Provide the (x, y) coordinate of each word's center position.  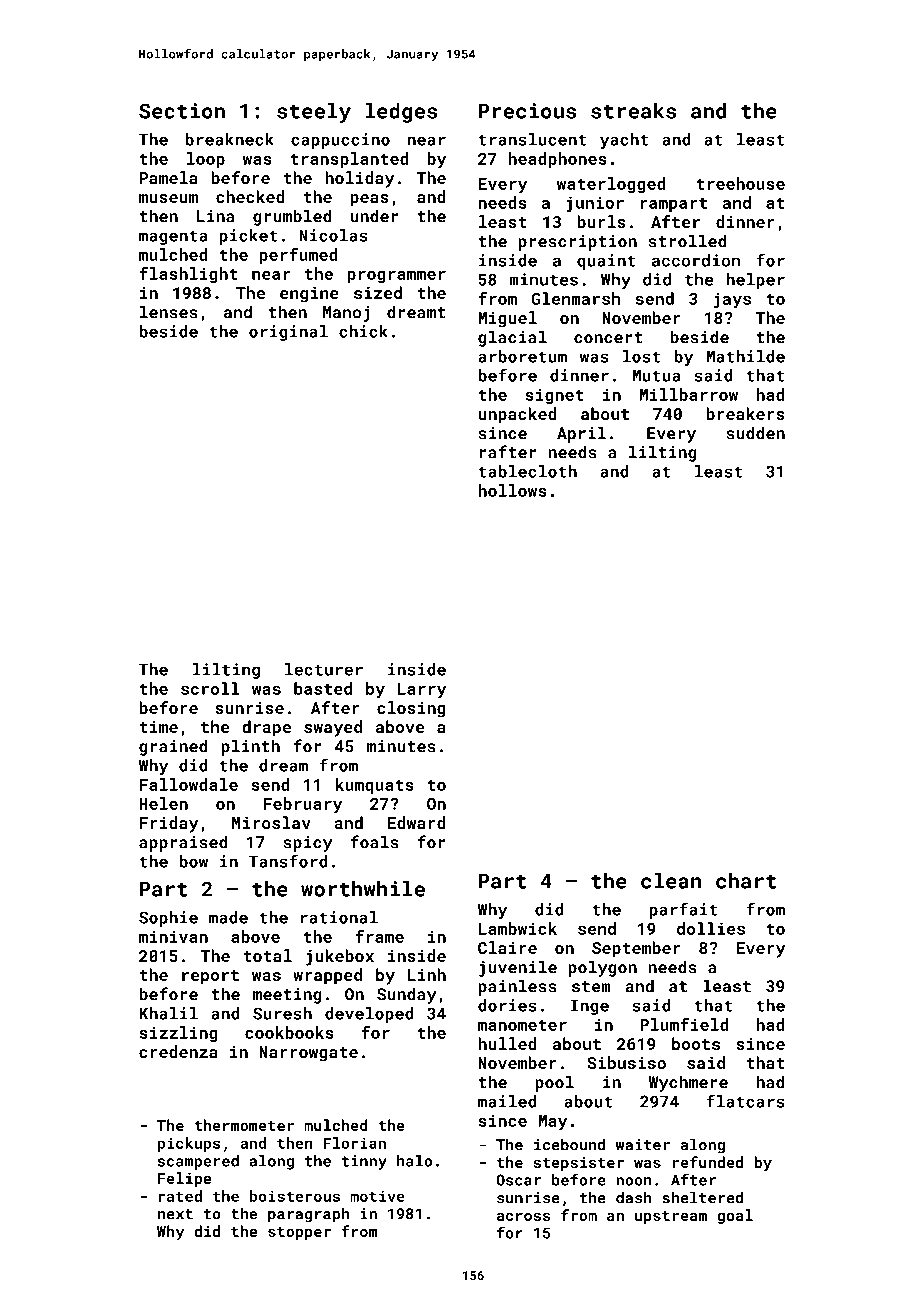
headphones (557, 160)
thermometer (244, 1125)
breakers (745, 413)
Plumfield (684, 1024)
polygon (602, 968)
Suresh (282, 1013)
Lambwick (517, 928)
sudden (756, 433)
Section (182, 111)
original (288, 333)
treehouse (740, 183)
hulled (507, 1043)
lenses (169, 312)
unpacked (517, 415)
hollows (512, 490)
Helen (163, 803)
